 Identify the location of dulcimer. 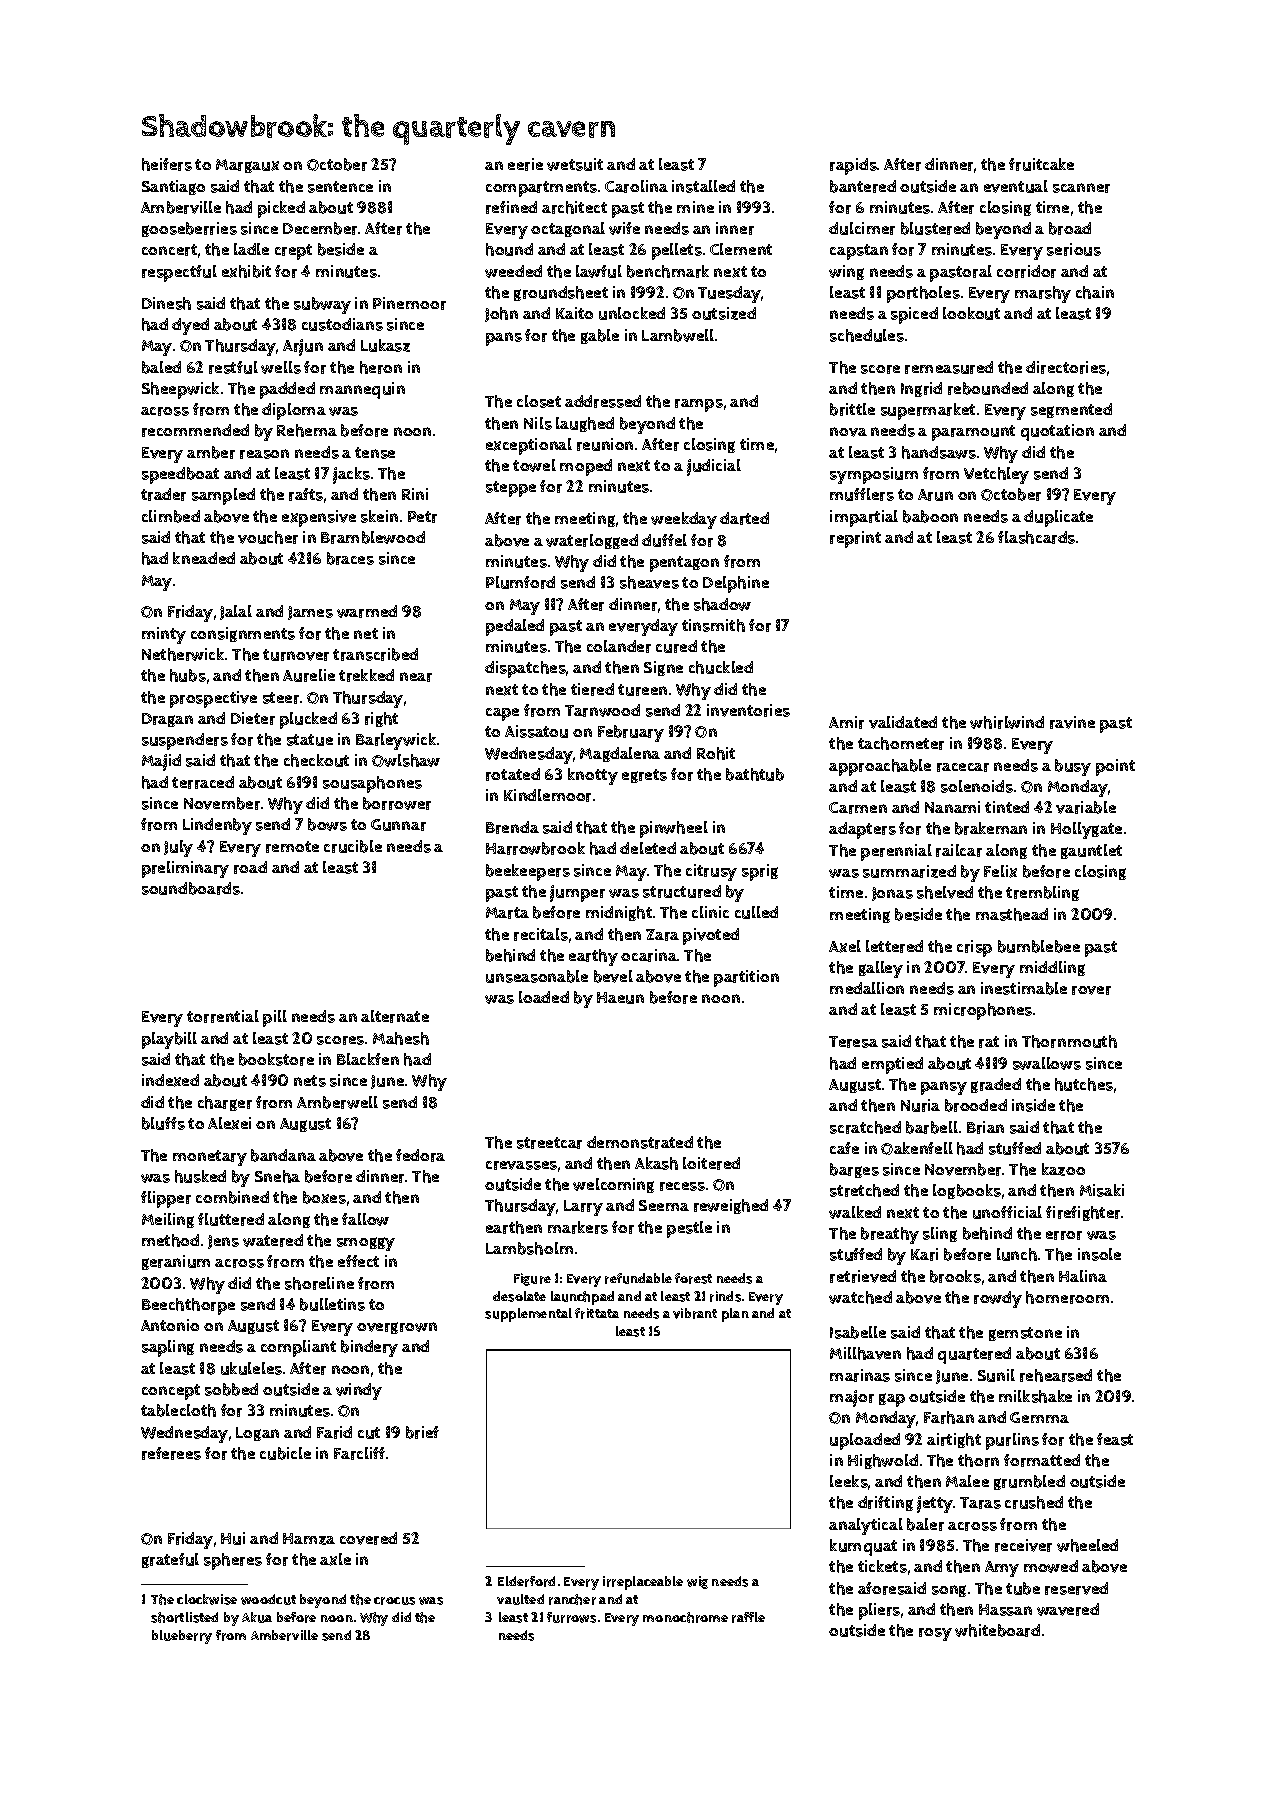
(862, 228).
